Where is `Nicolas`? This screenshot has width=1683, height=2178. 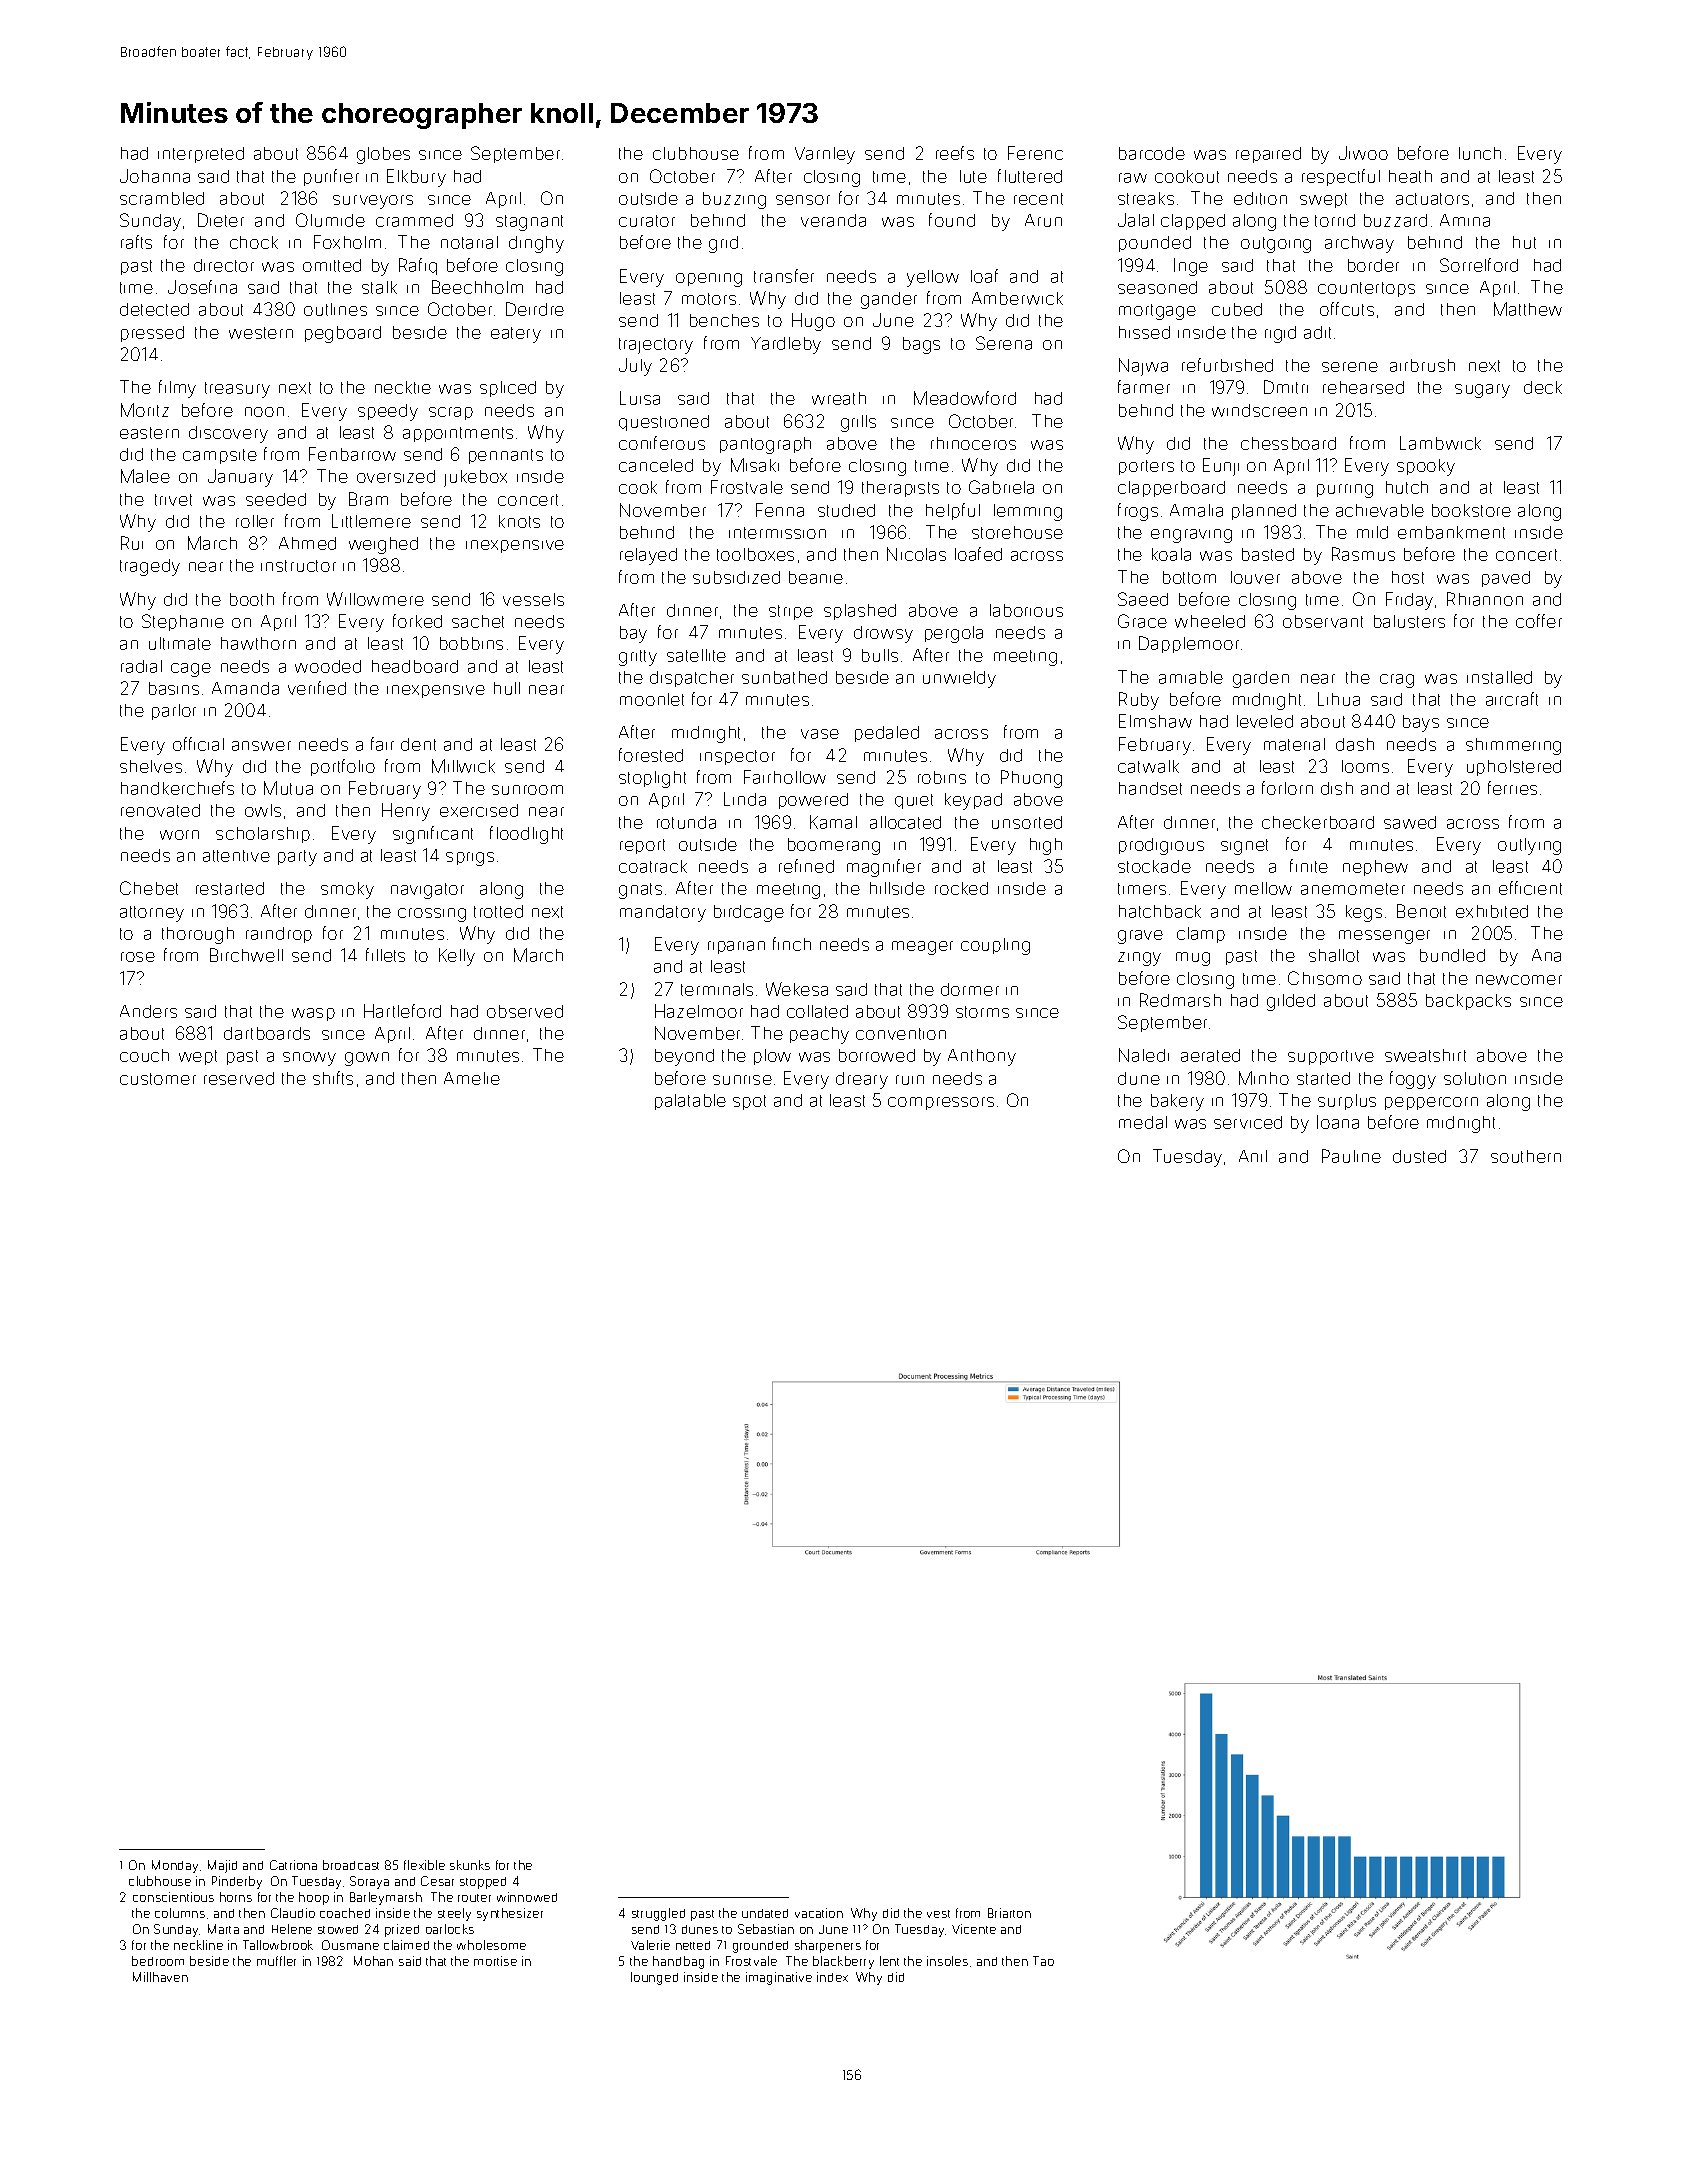
Nicolas is located at coordinates (916, 554).
